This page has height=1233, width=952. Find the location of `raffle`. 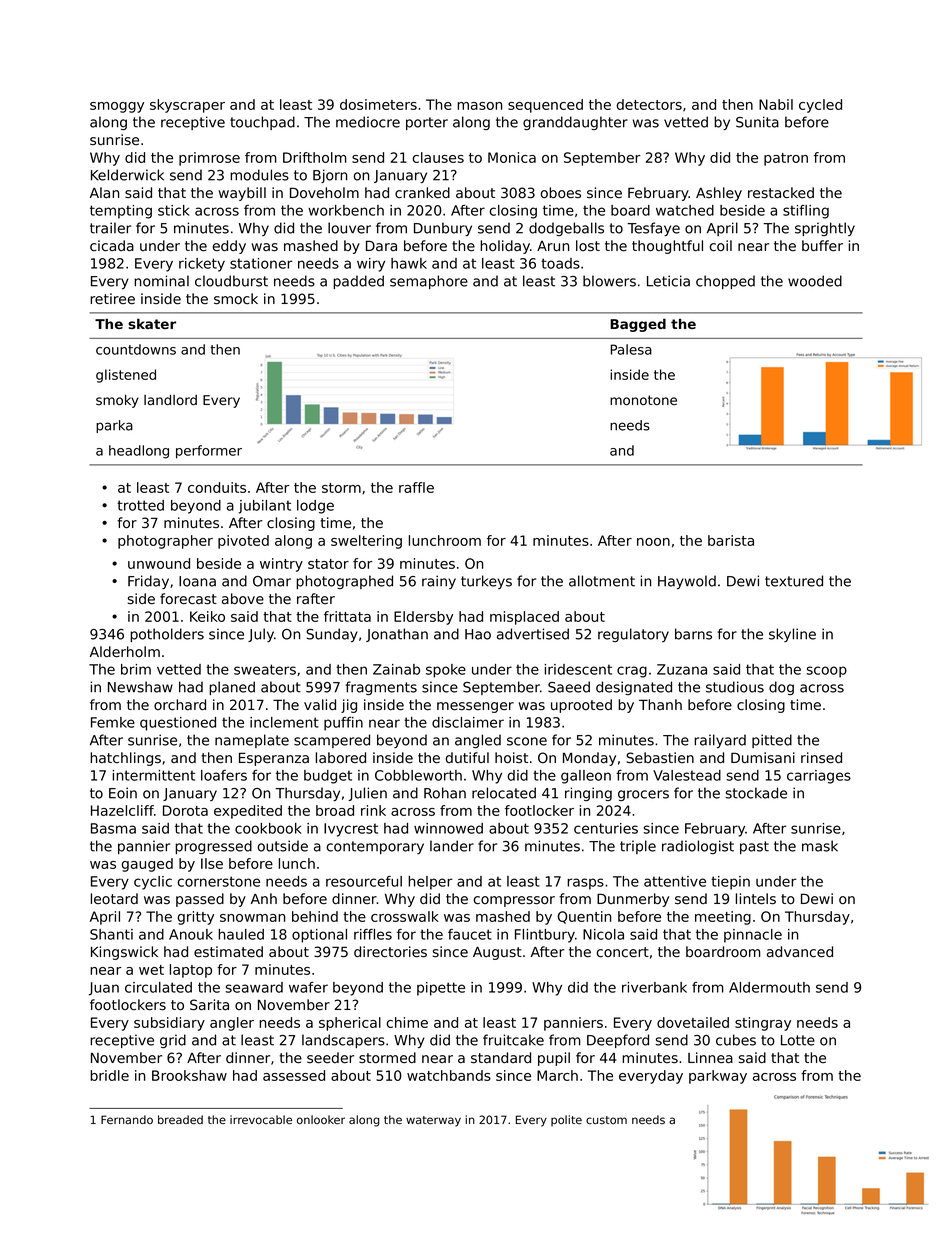

raffle is located at coordinates (416, 487).
